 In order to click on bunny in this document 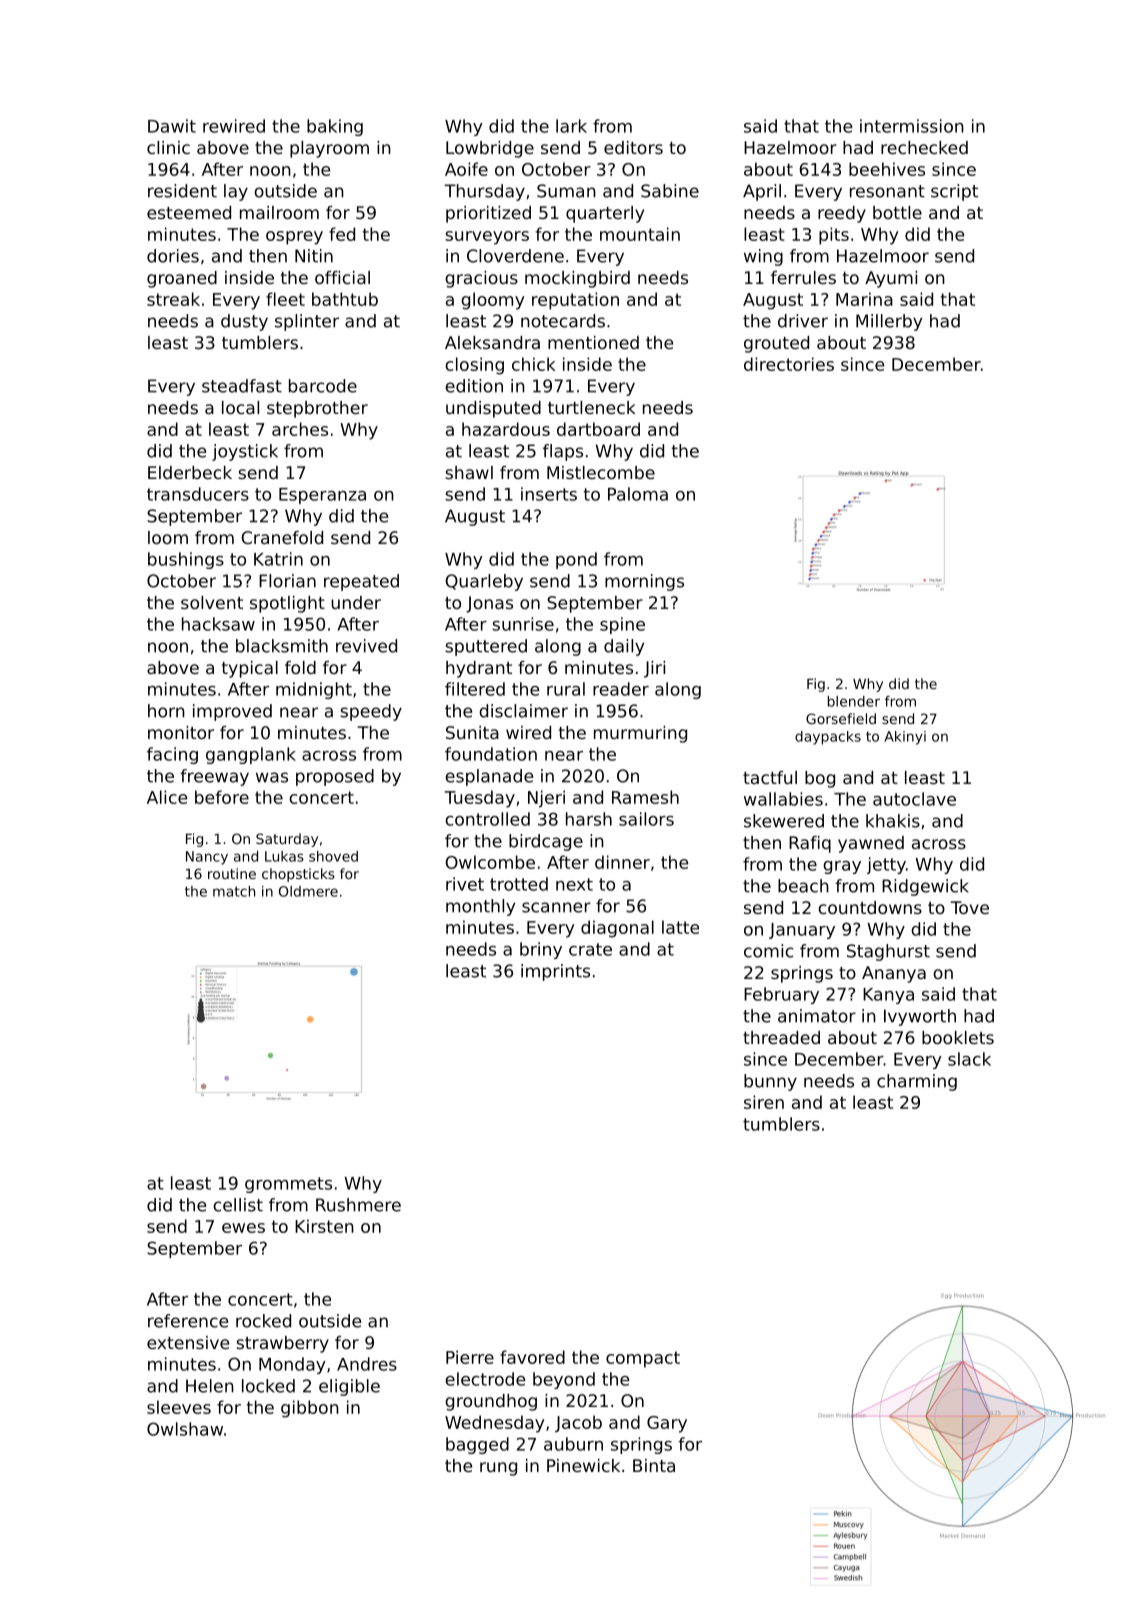, I will do `click(770, 1082)`.
